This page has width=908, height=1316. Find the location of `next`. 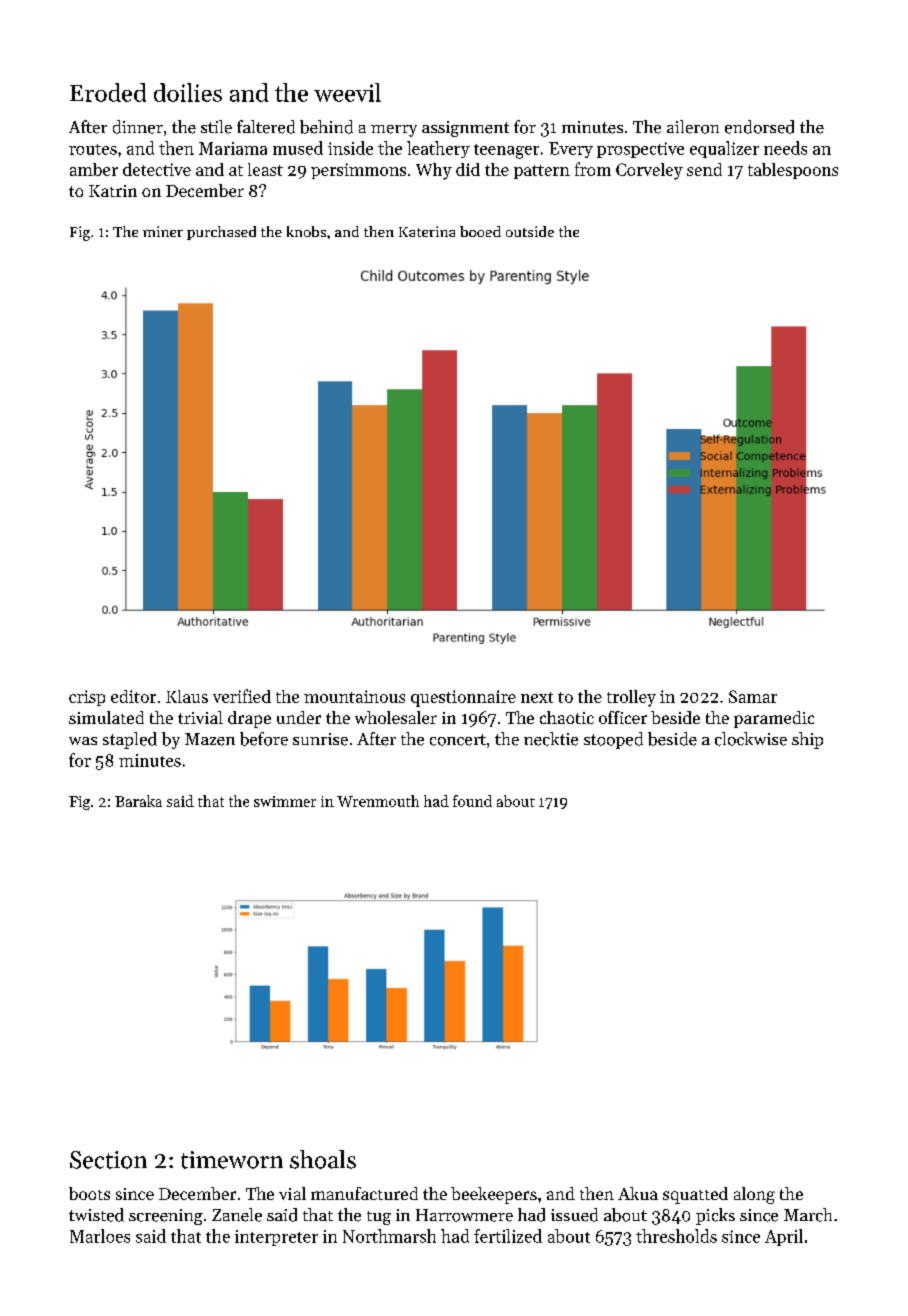

next is located at coordinates (537, 697).
